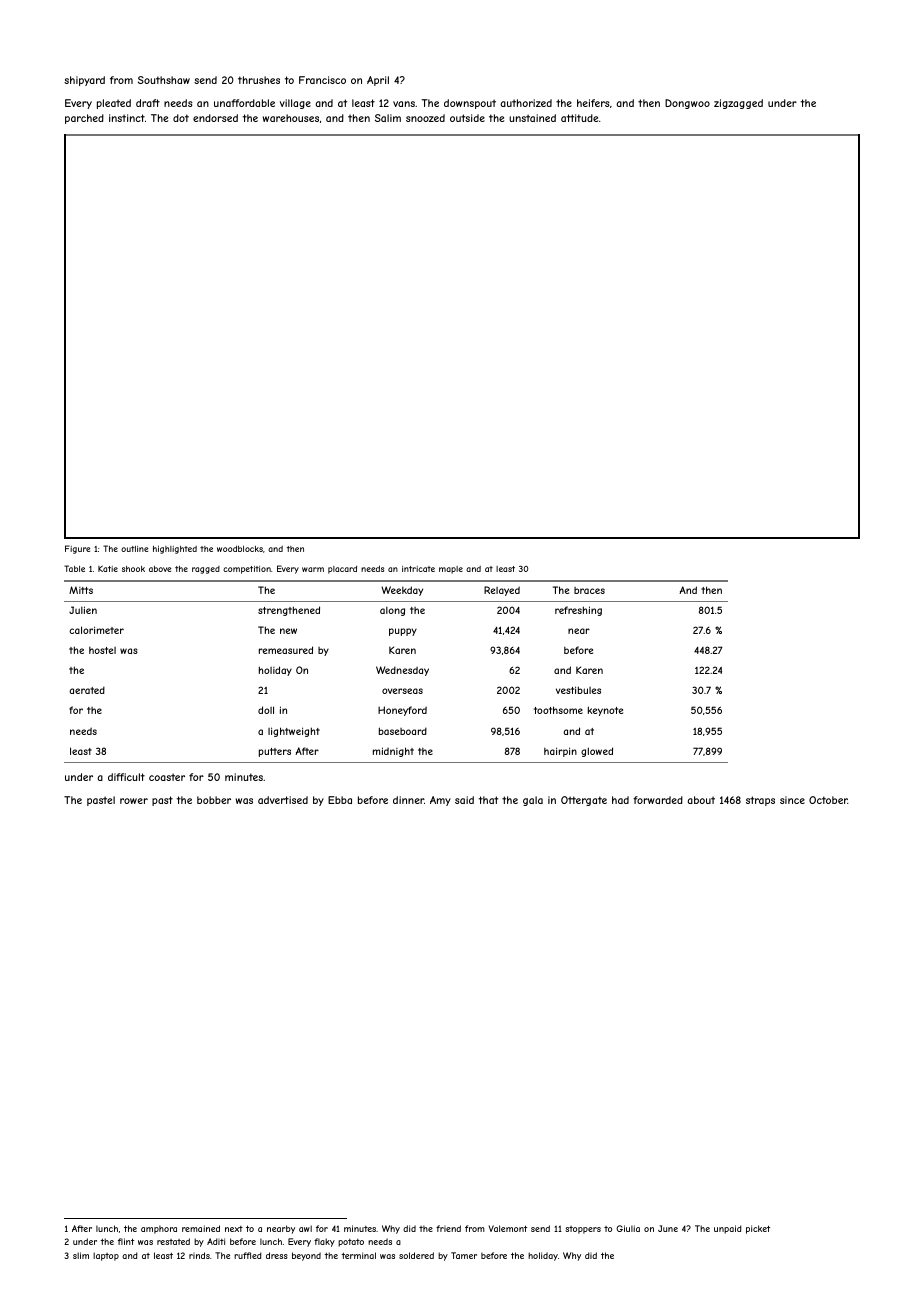 Image resolution: width=924 pixels, height=1308 pixels. Describe the element at coordinates (464, 1255) in the document. I see `Tamer` at that location.
